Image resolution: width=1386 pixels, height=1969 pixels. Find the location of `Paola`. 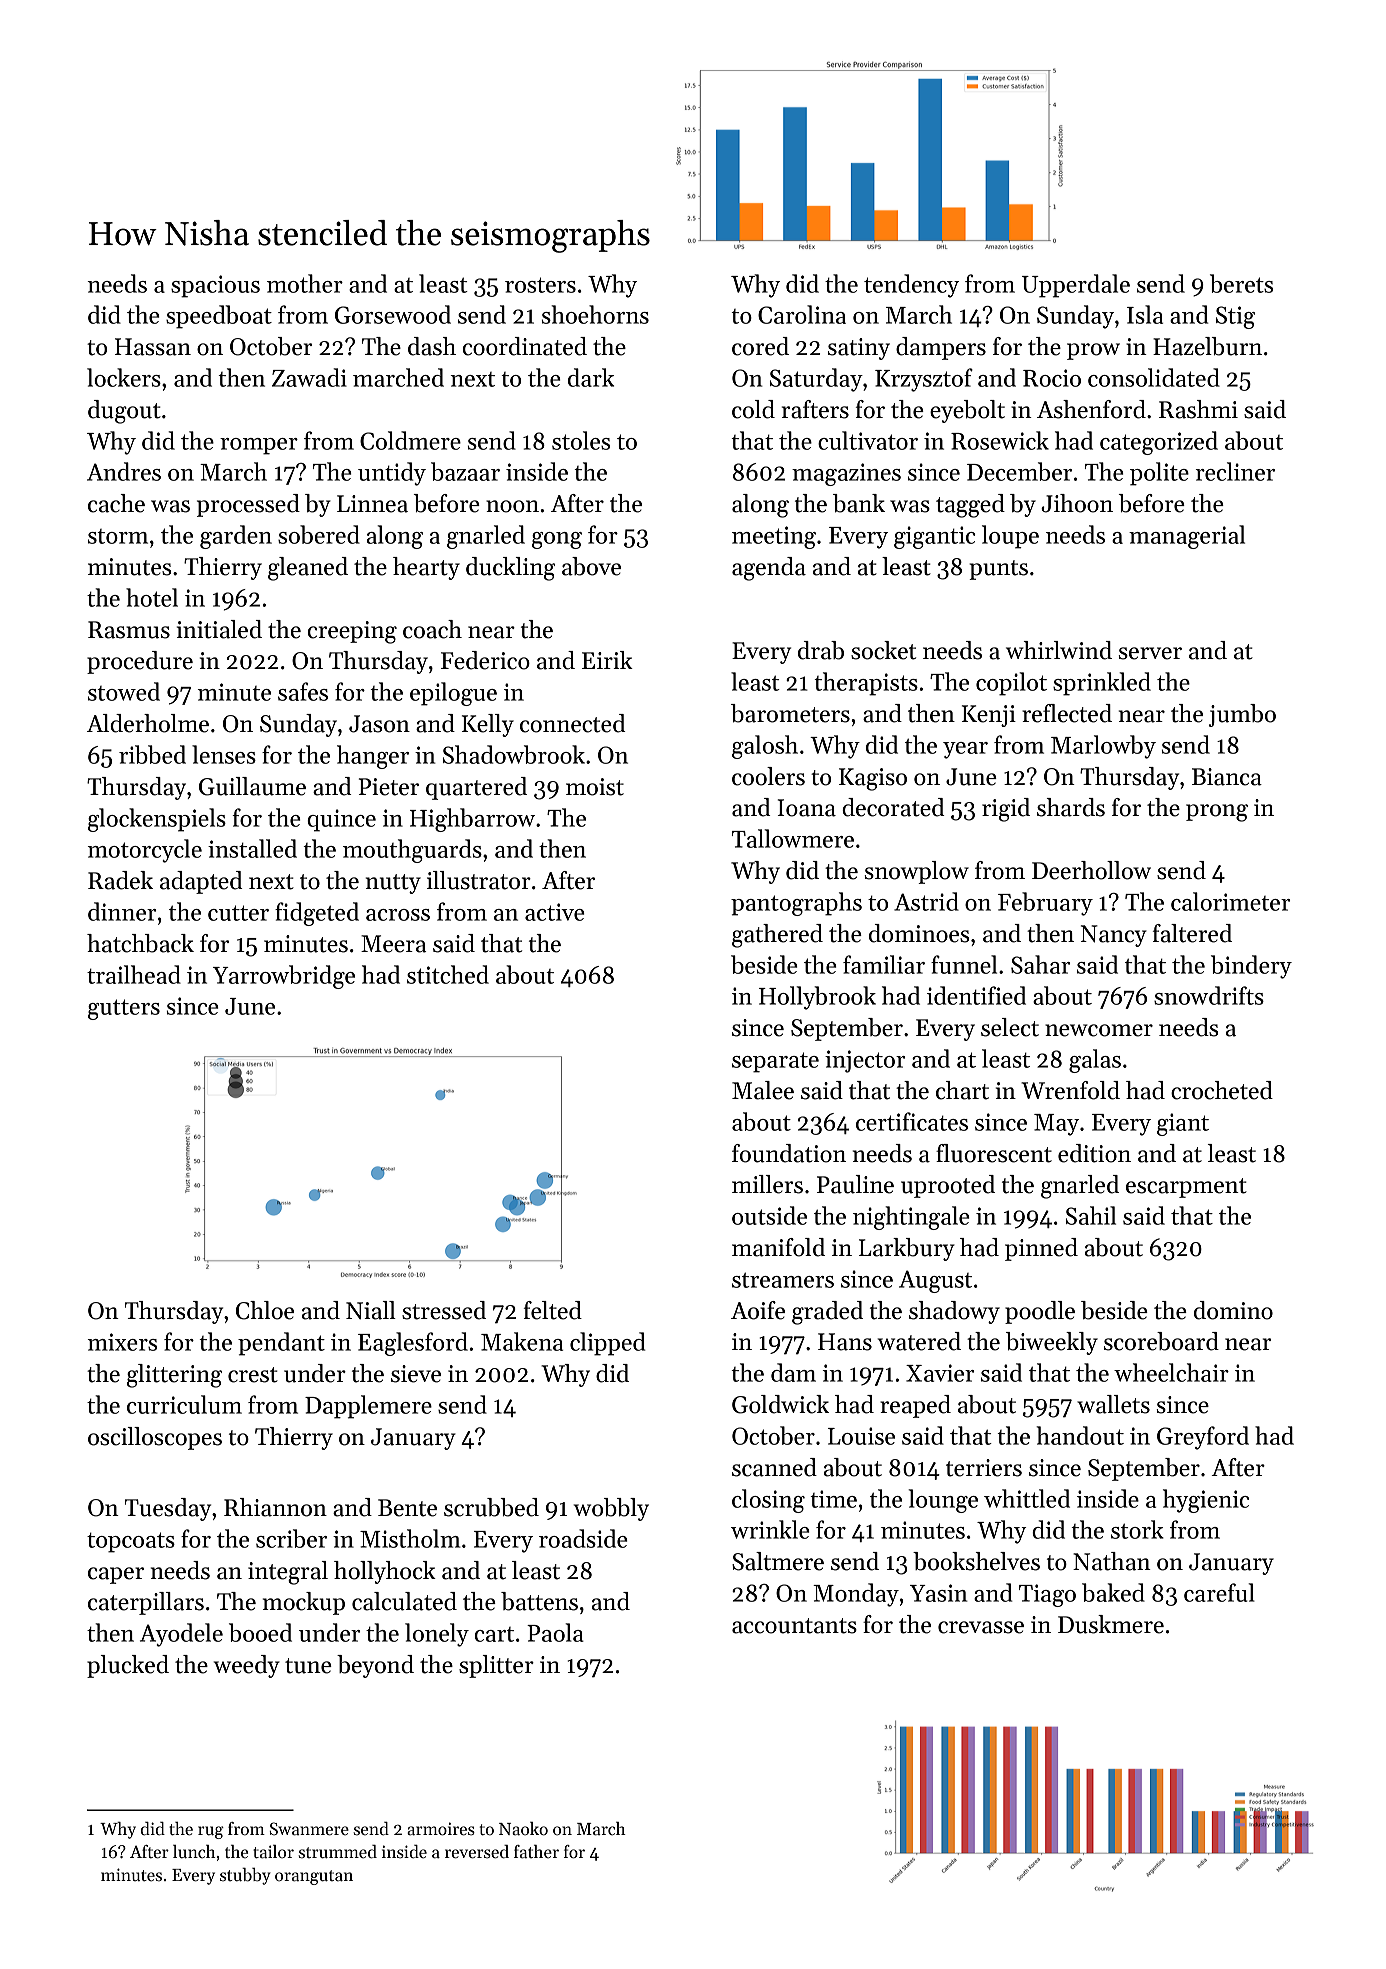

Paola is located at coordinates (555, 1632).
